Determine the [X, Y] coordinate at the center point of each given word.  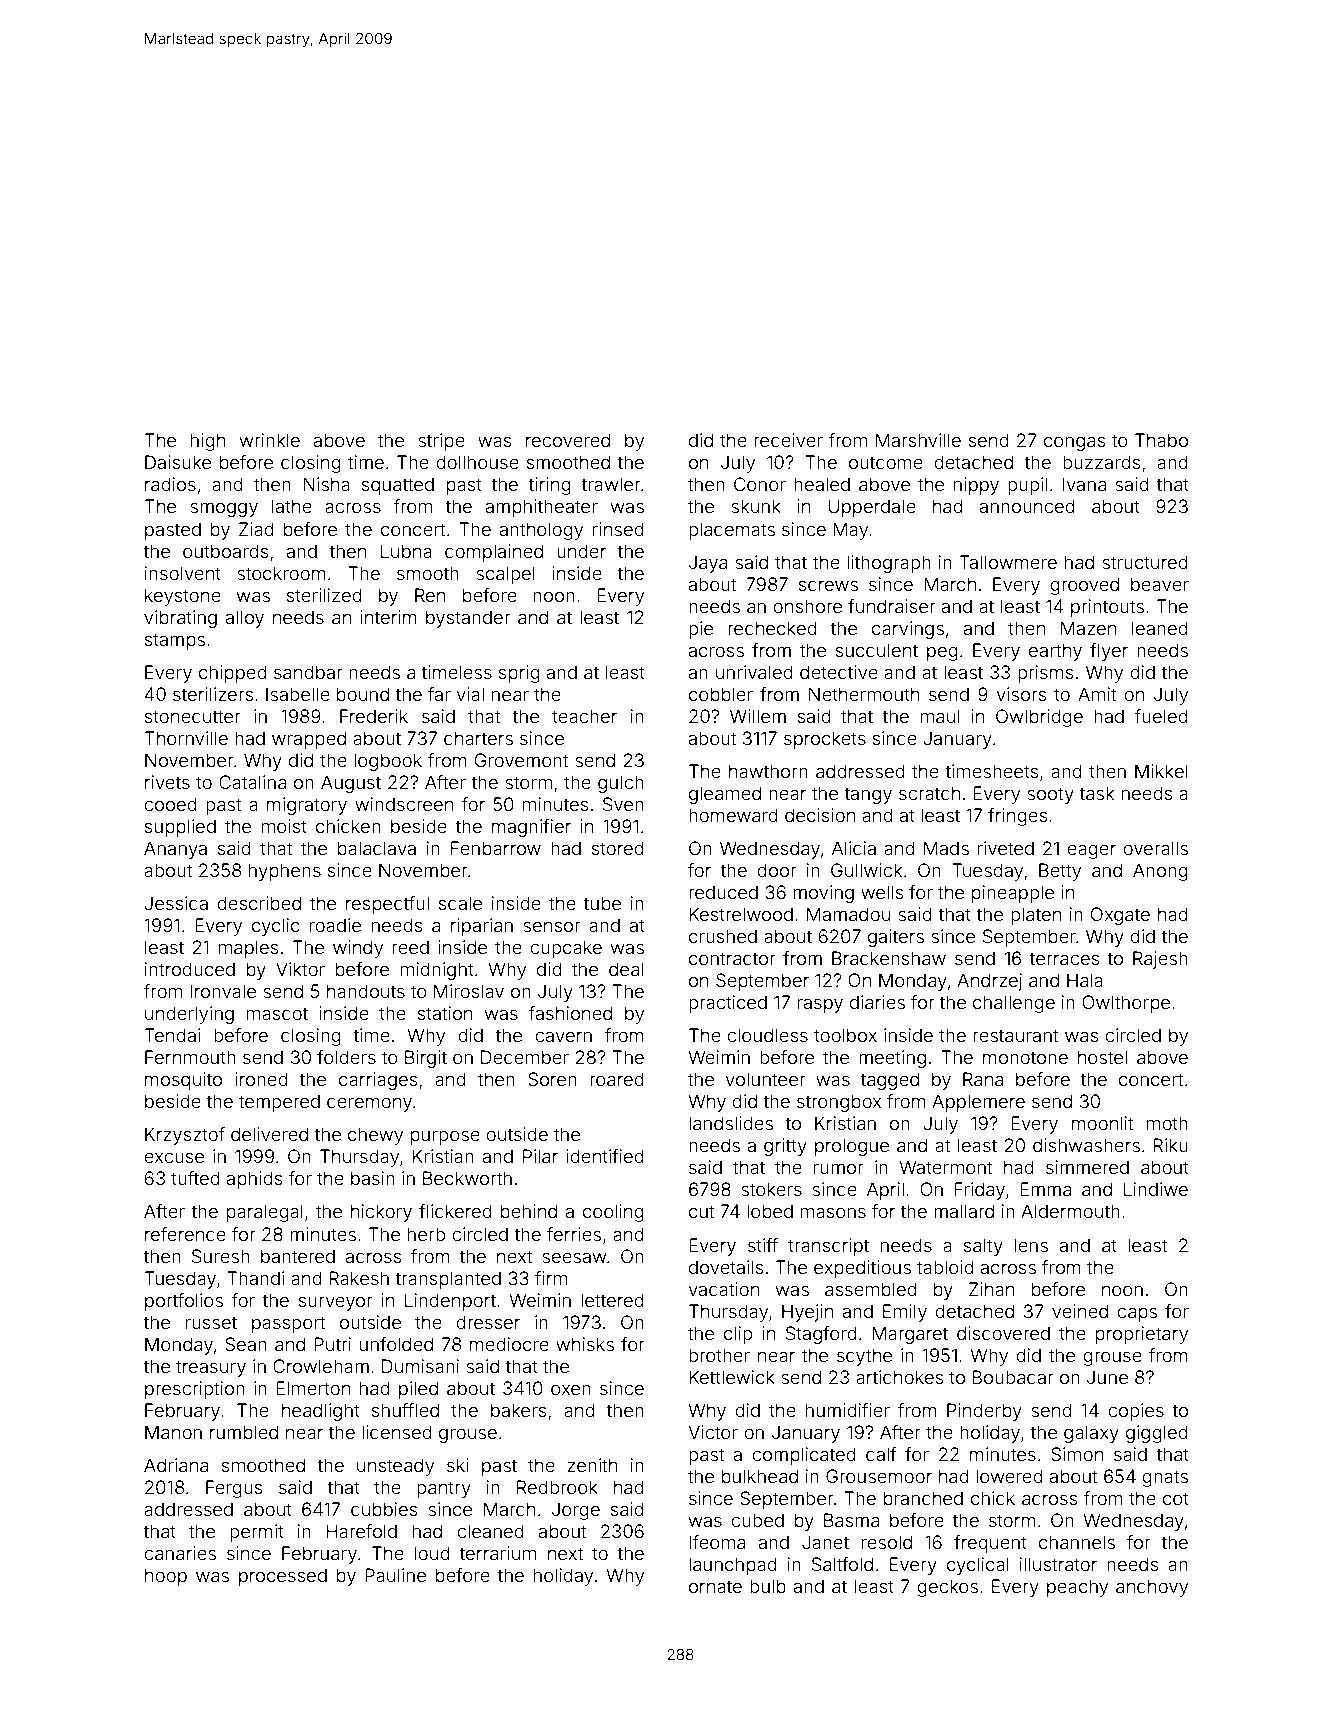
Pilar [540, 1156]
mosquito [183, 1081]
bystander [468, 619]
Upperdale [872, 508]
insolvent [183, 573]
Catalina [252, 782]
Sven [623, 804]
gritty [785, 1147]
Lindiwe [1156, 1189]
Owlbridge [1039, 718]
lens [1031, 1245]
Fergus [234, 1489]
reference [185, 1234]
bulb [768, 1586]
